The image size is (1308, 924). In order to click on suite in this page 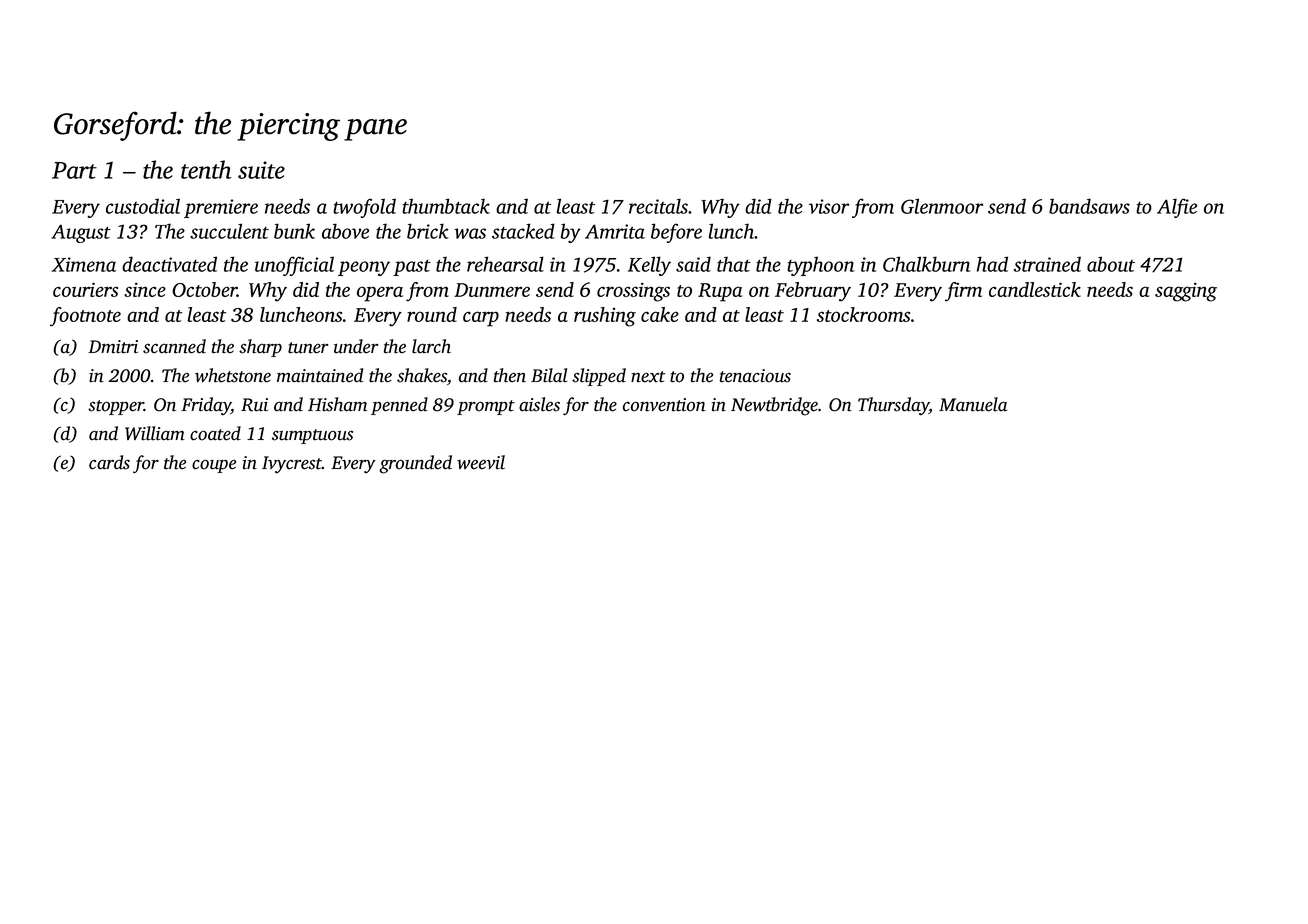, I will do `click(261, 170)`.
